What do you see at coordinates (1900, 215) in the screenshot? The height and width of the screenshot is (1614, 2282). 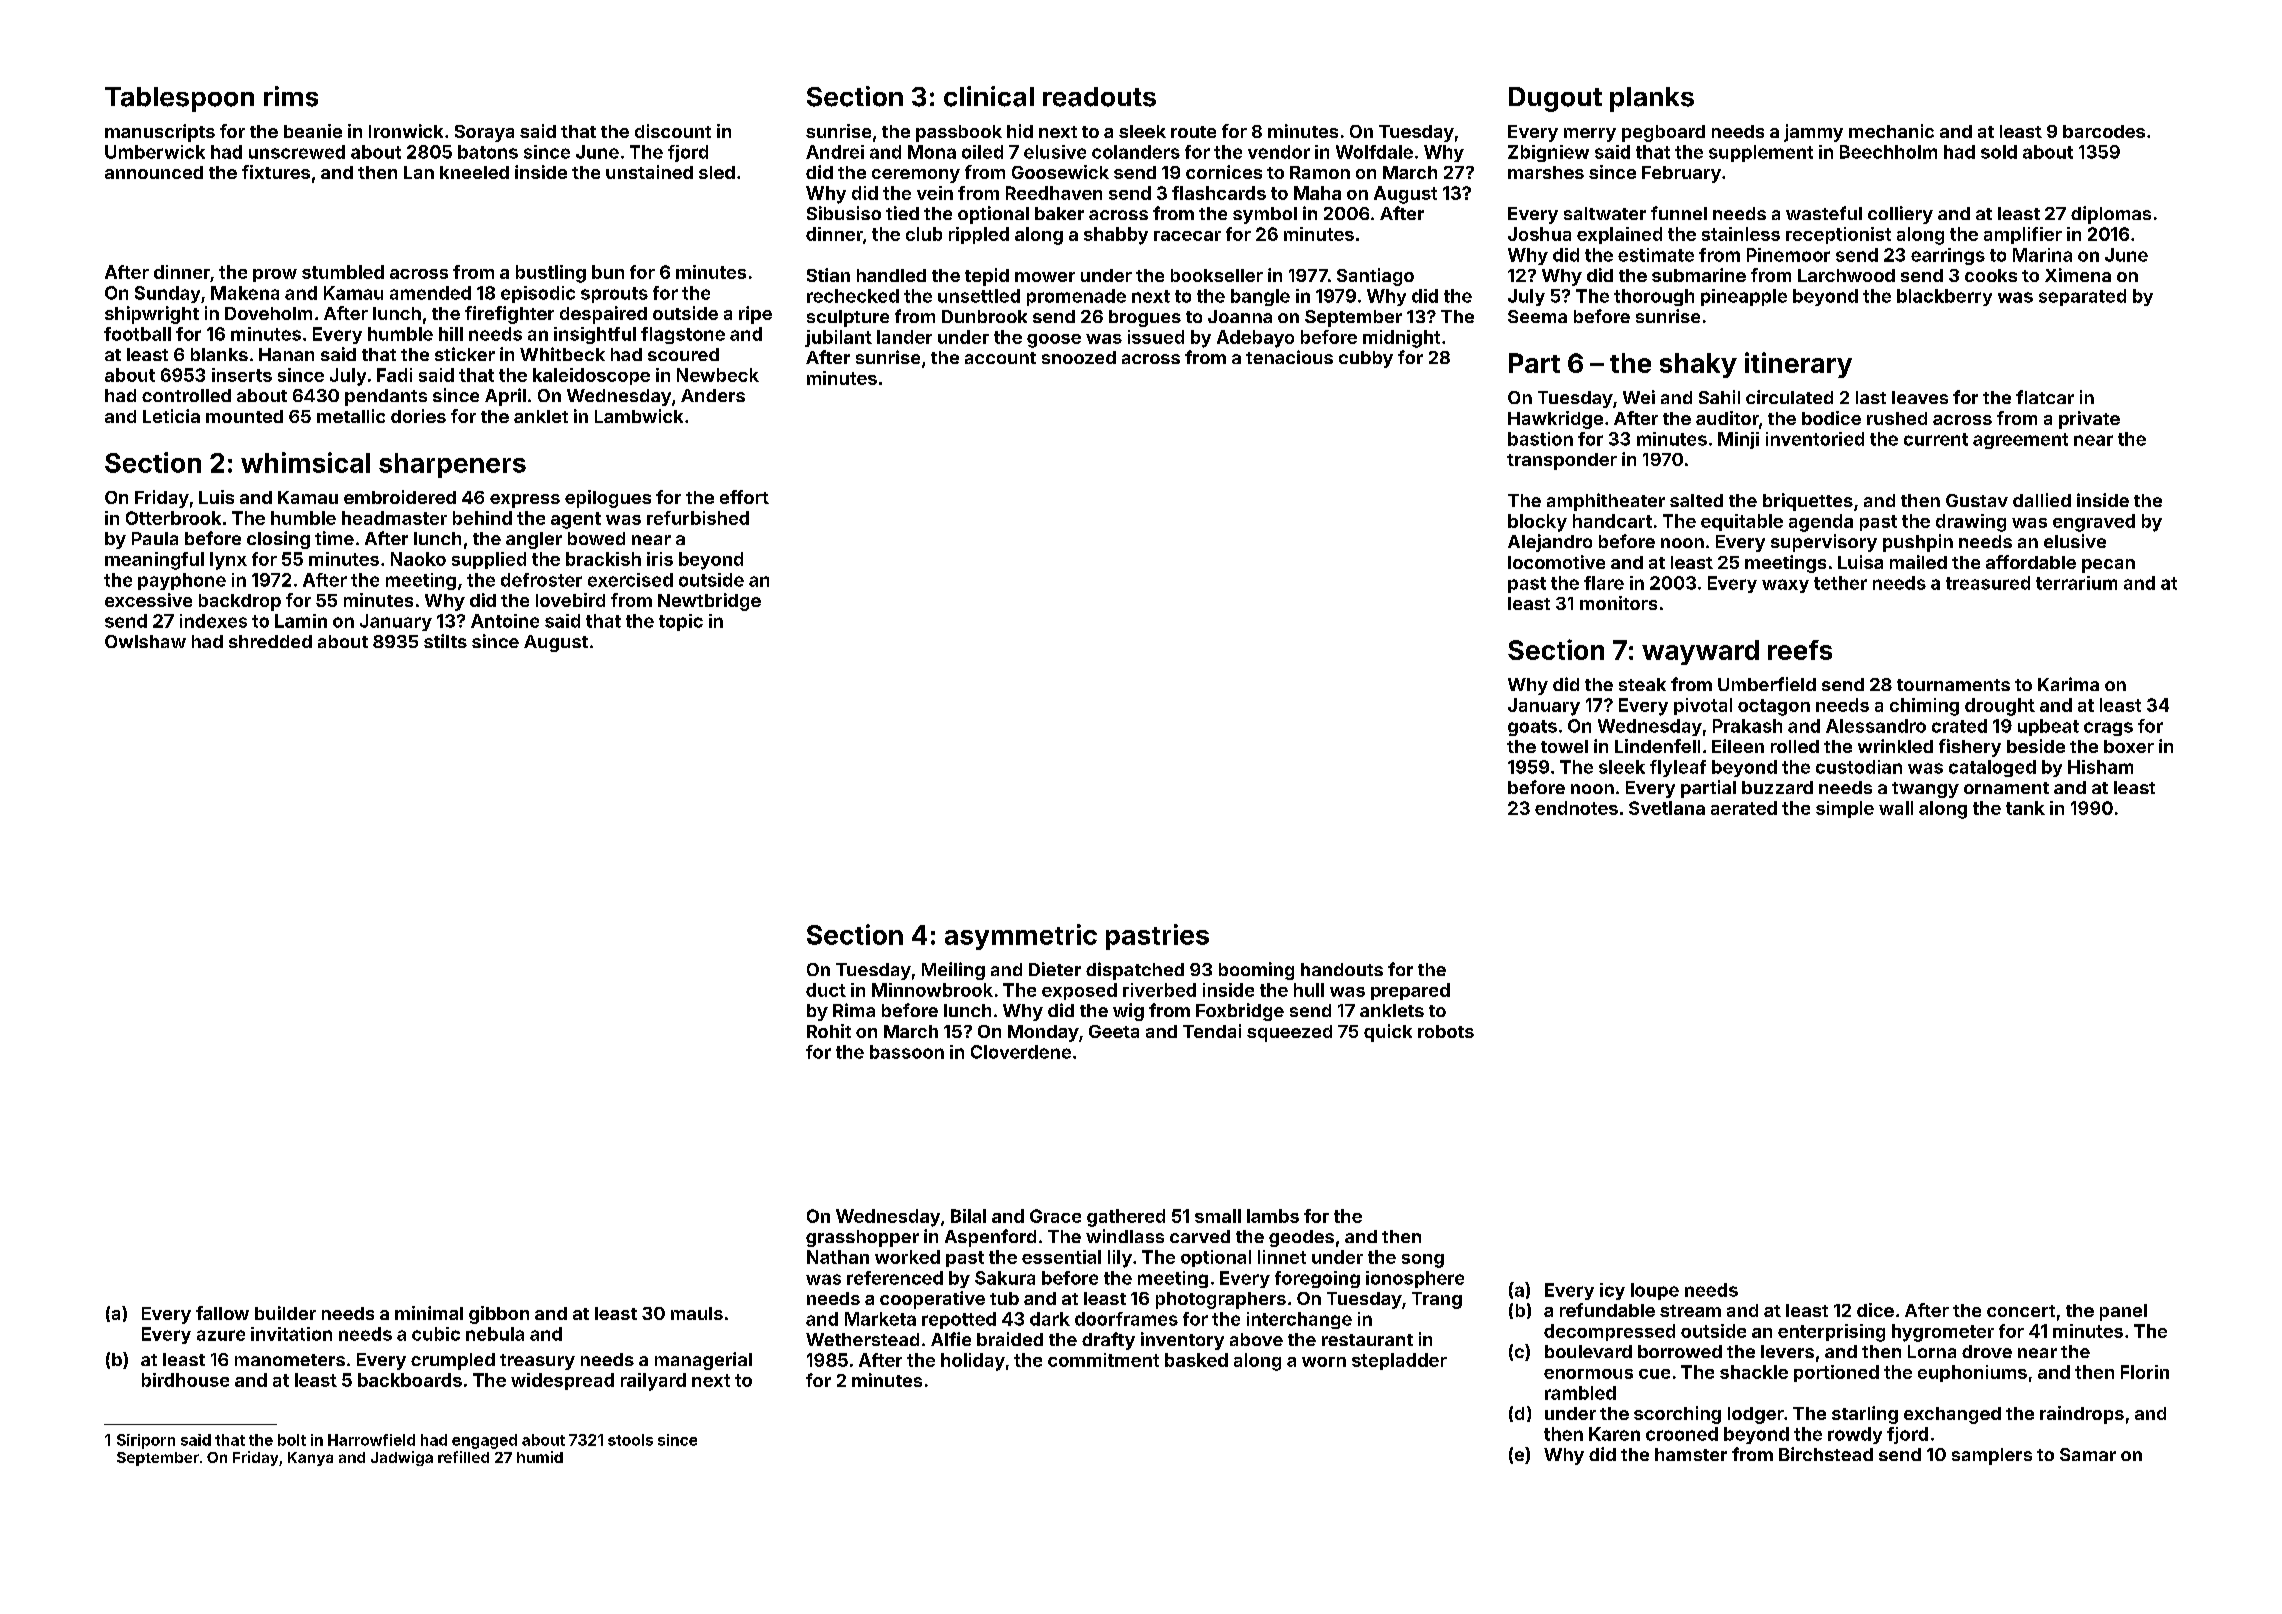 I see `colliery` at bounding box center [1900, 215].
